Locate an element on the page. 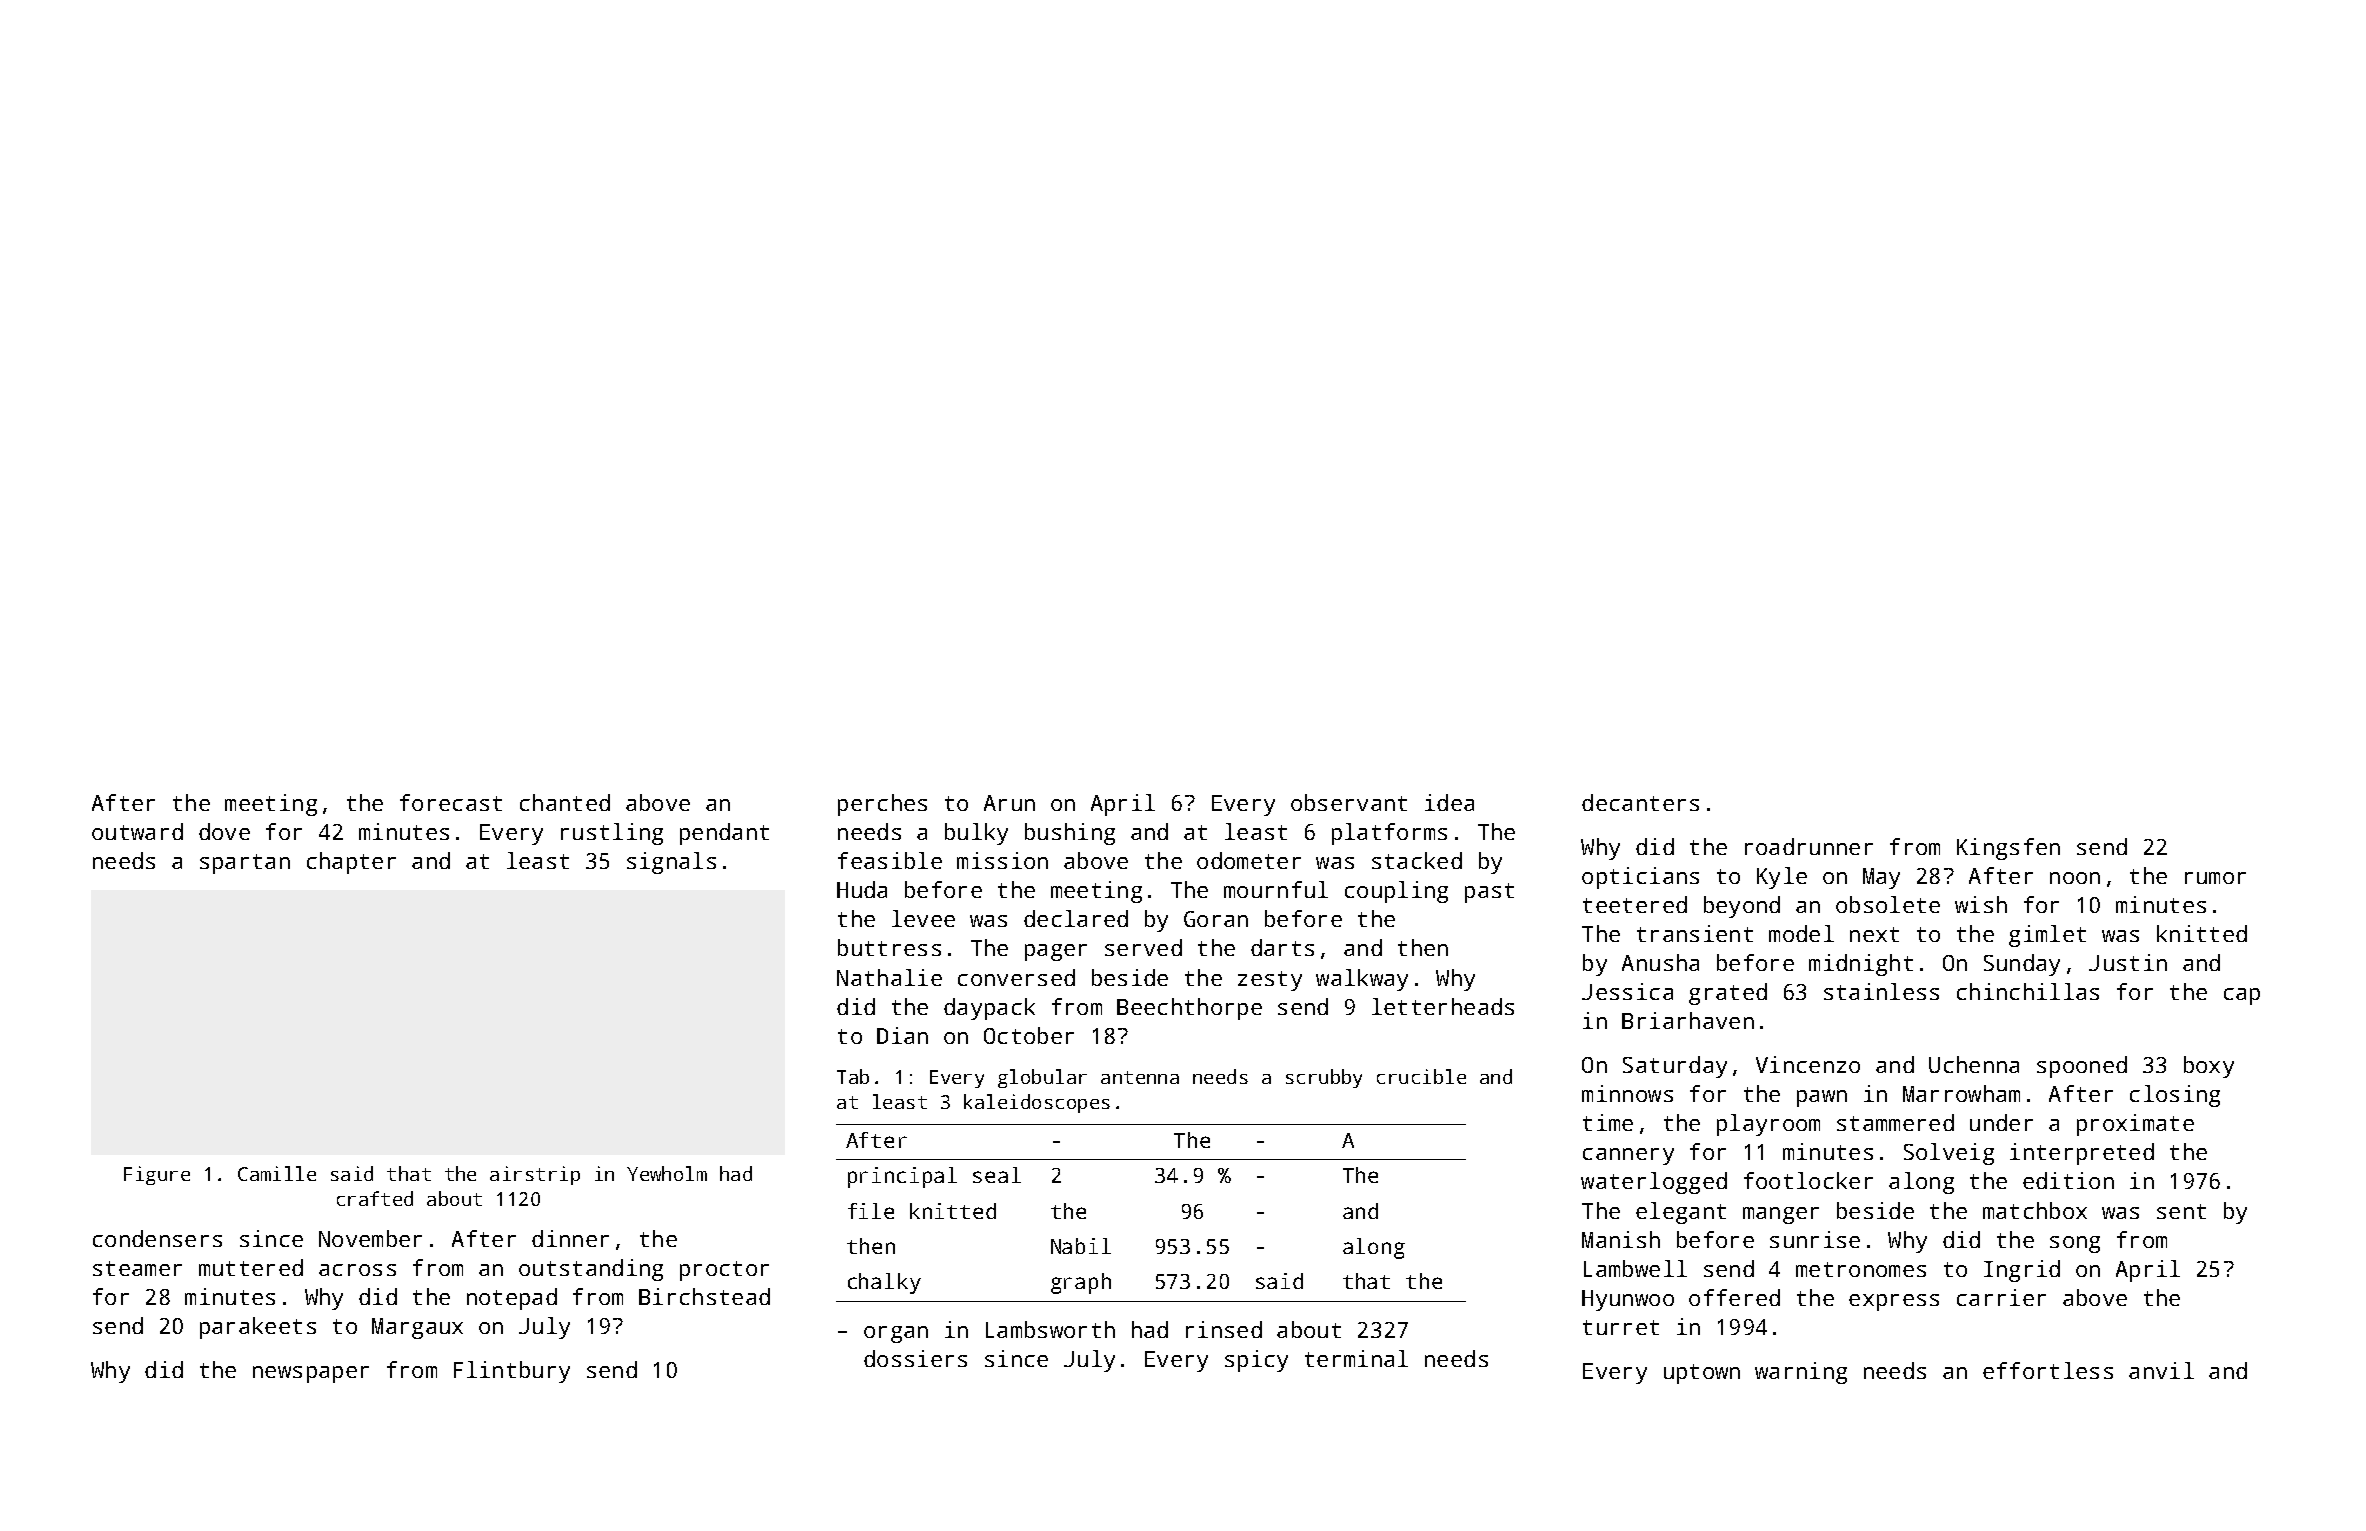 The image size is (2366, 1531). odometer is located at coordinates (1249, 860).
